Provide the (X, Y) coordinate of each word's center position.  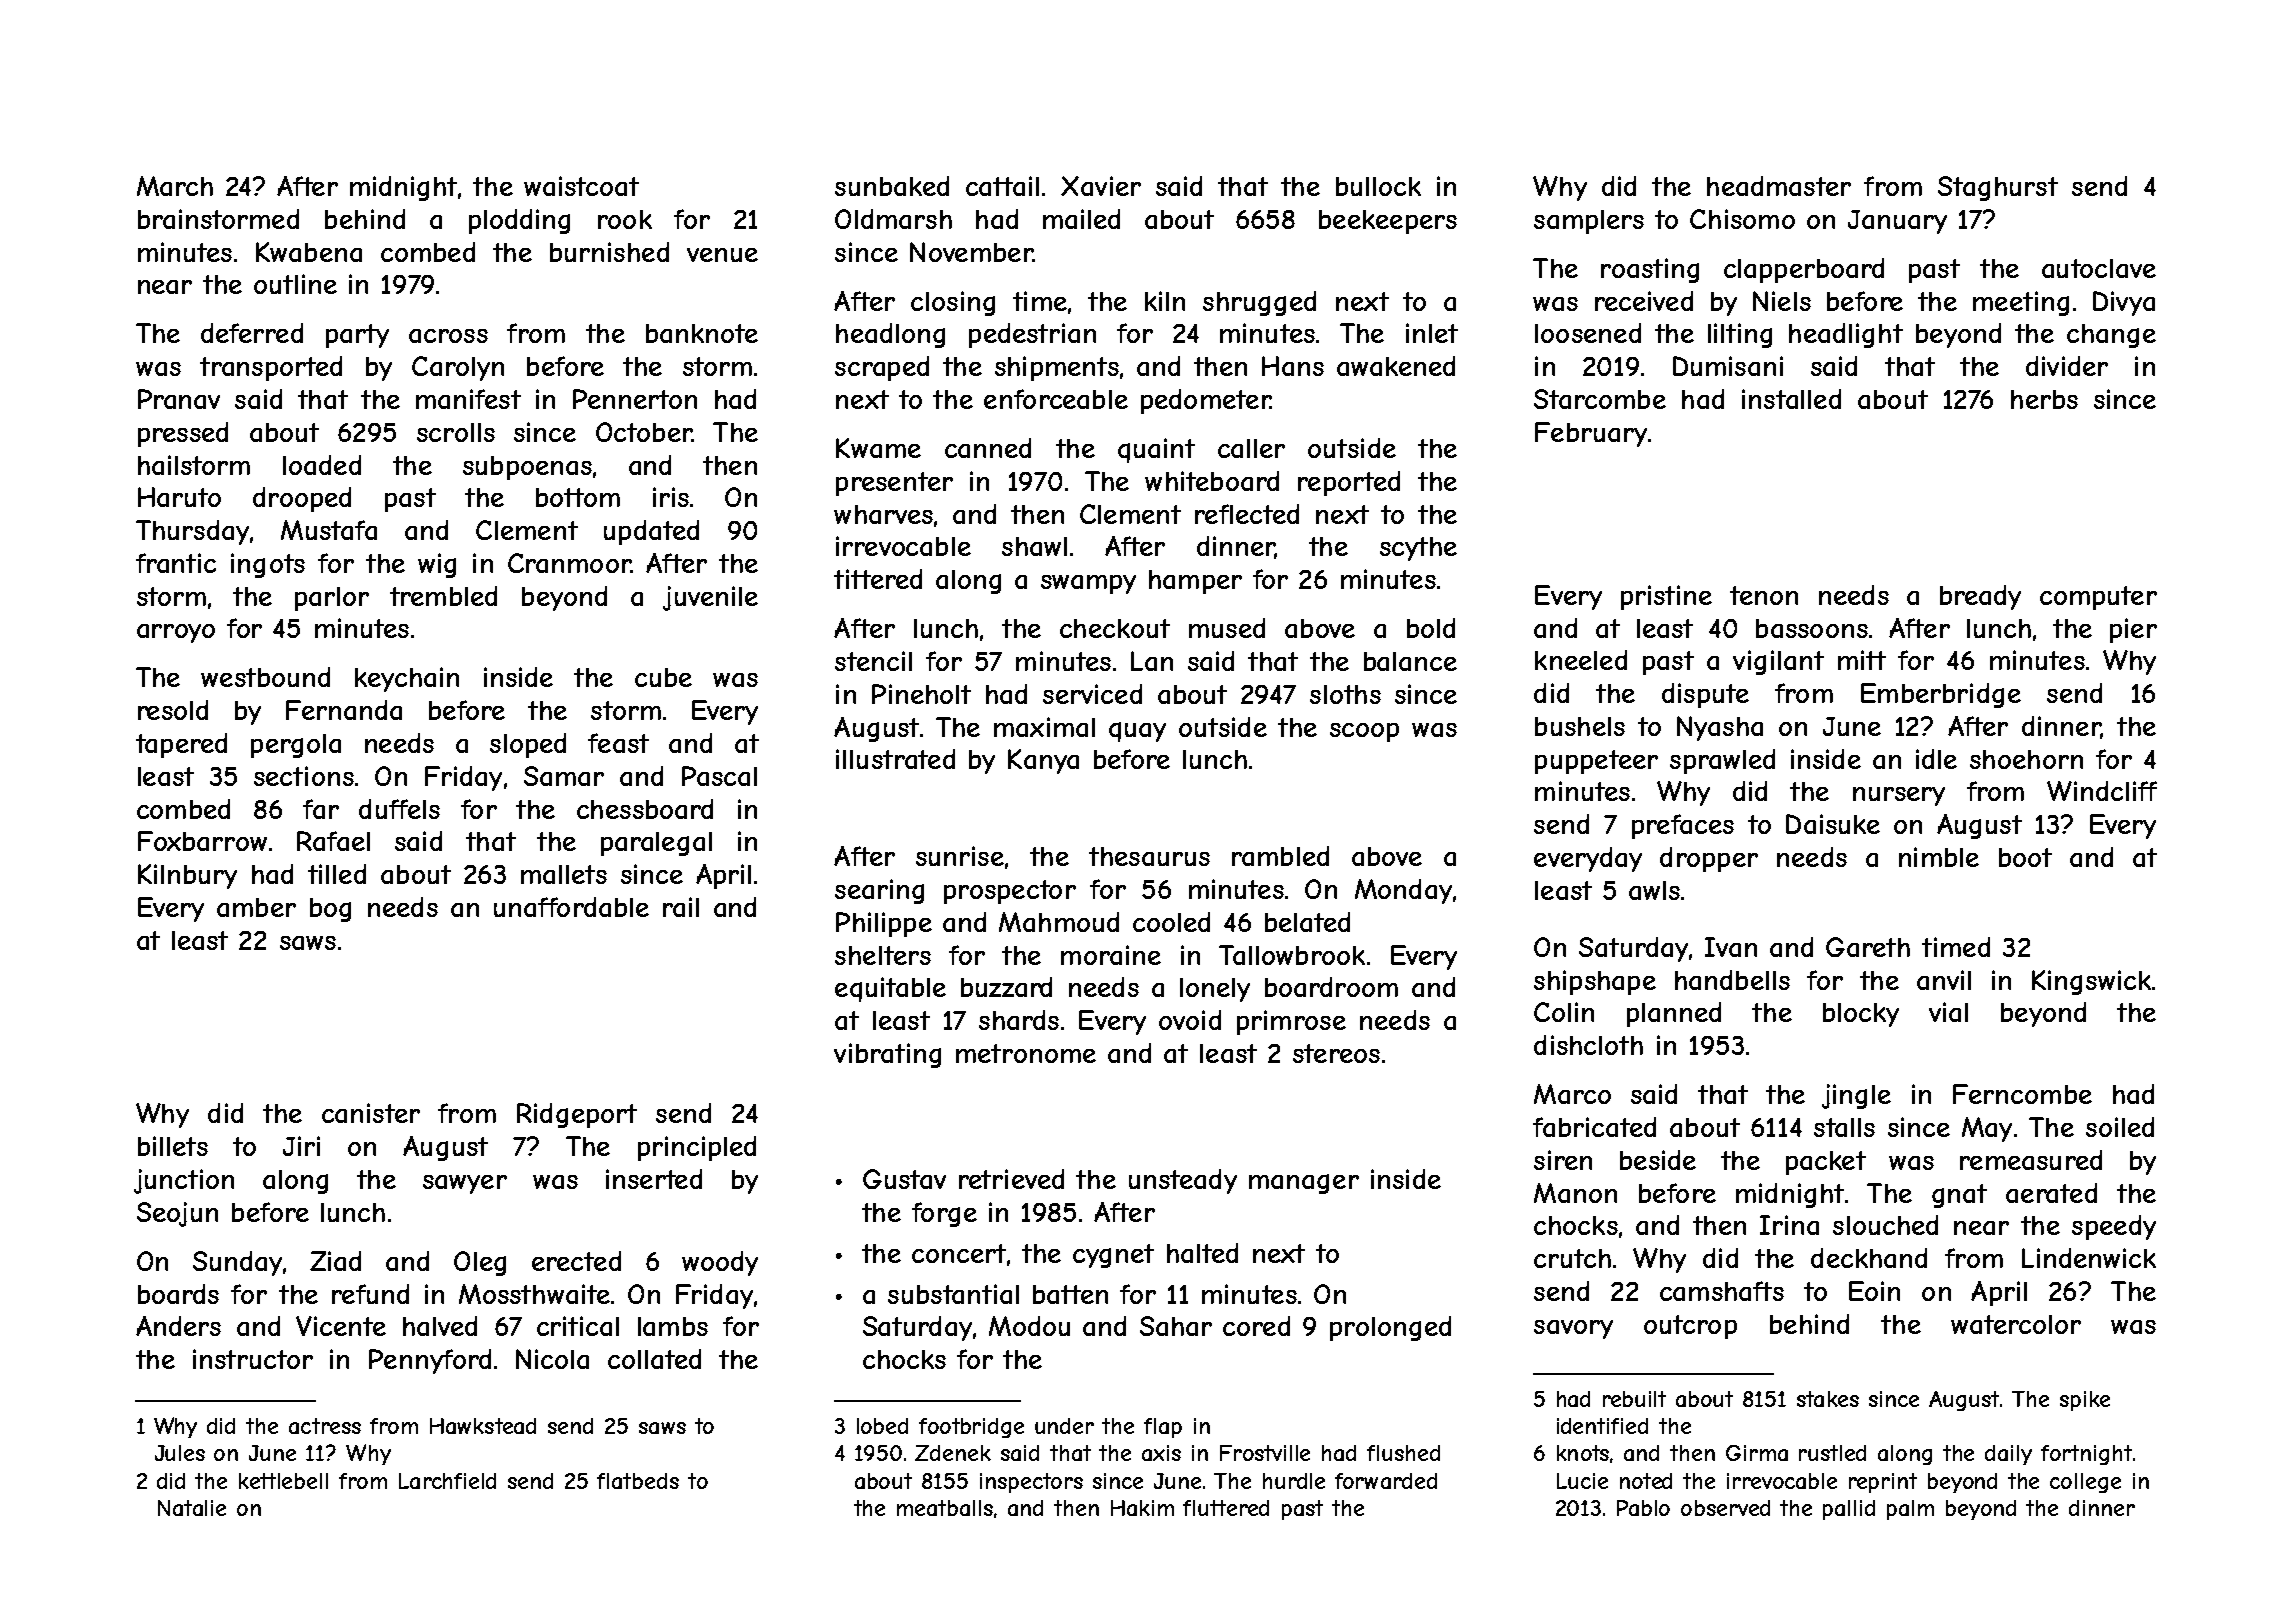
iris (671, 497)
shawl (1034, 546)
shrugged (1259, 303)
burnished (609, 252)
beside (1658, 1160)
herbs (2044, 399)
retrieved (1011, 1179)
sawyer (465, 1184)
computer (2098, 598)
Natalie (192, 1508)
